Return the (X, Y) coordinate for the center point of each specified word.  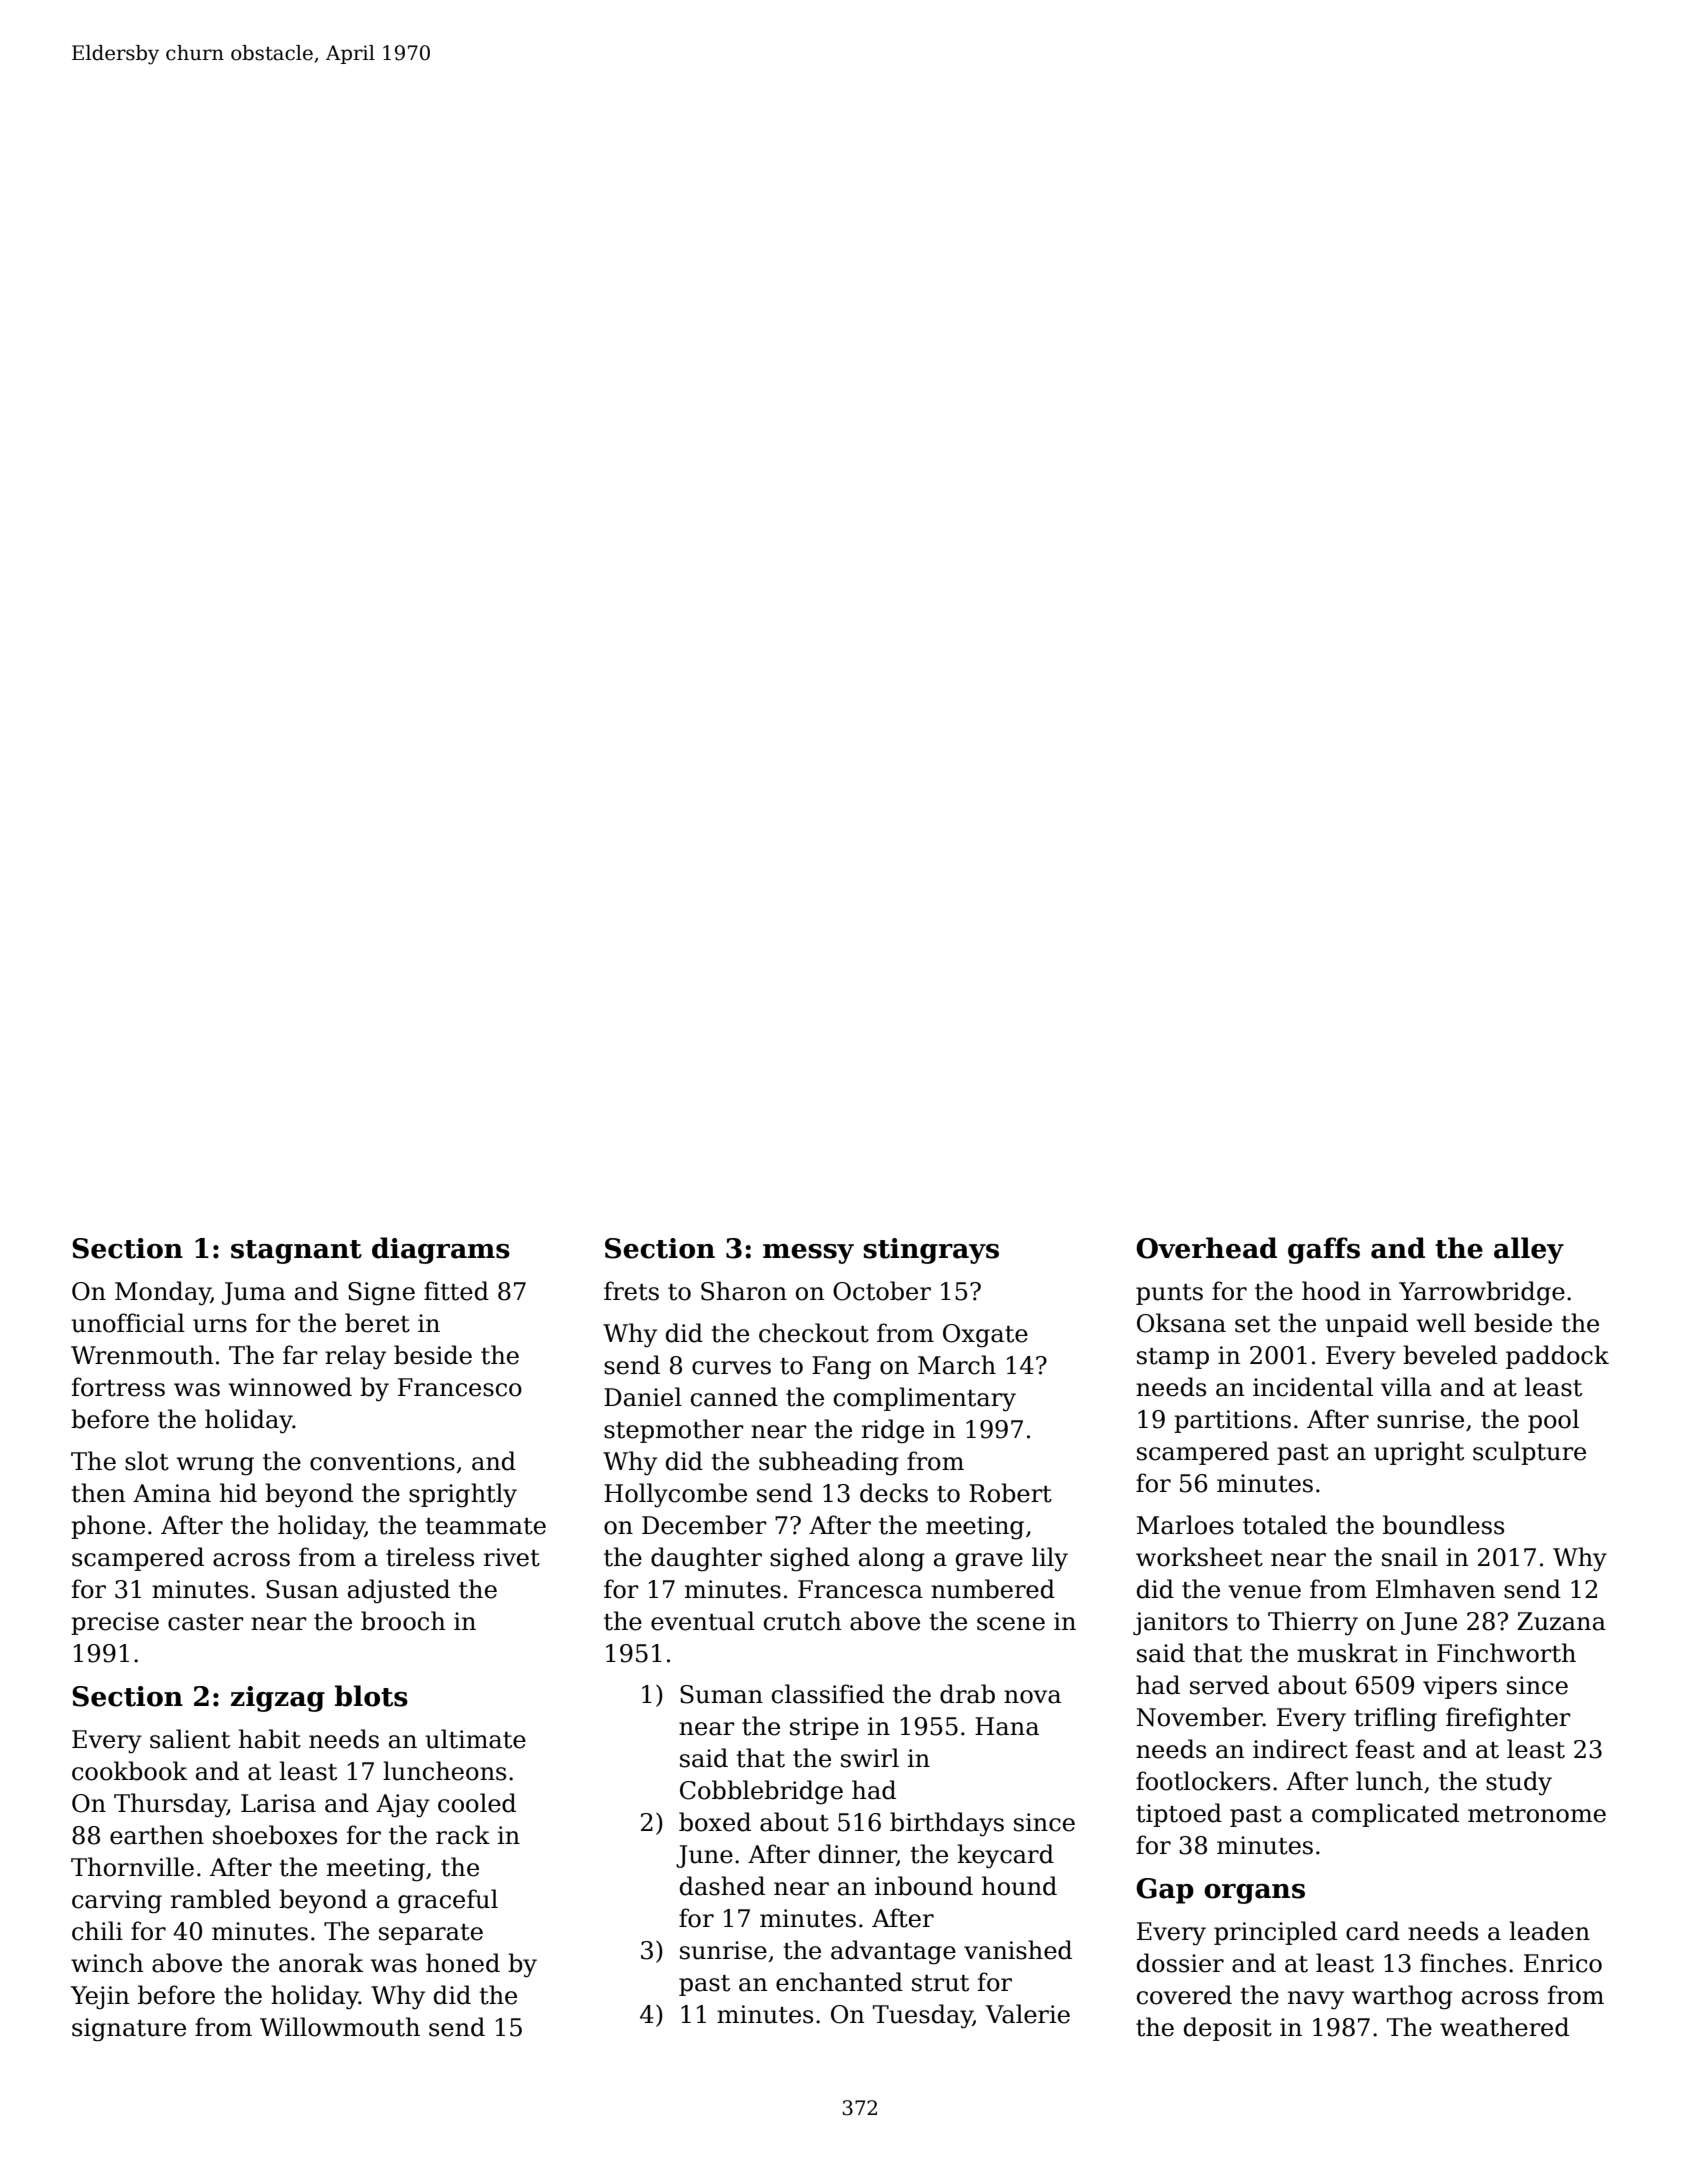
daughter (706, 1559)
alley (1529, 1250)
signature (129, 2030)
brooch (403, 1621)
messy (808, 1254)
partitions (1232, 1421)
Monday (163, 1293)
